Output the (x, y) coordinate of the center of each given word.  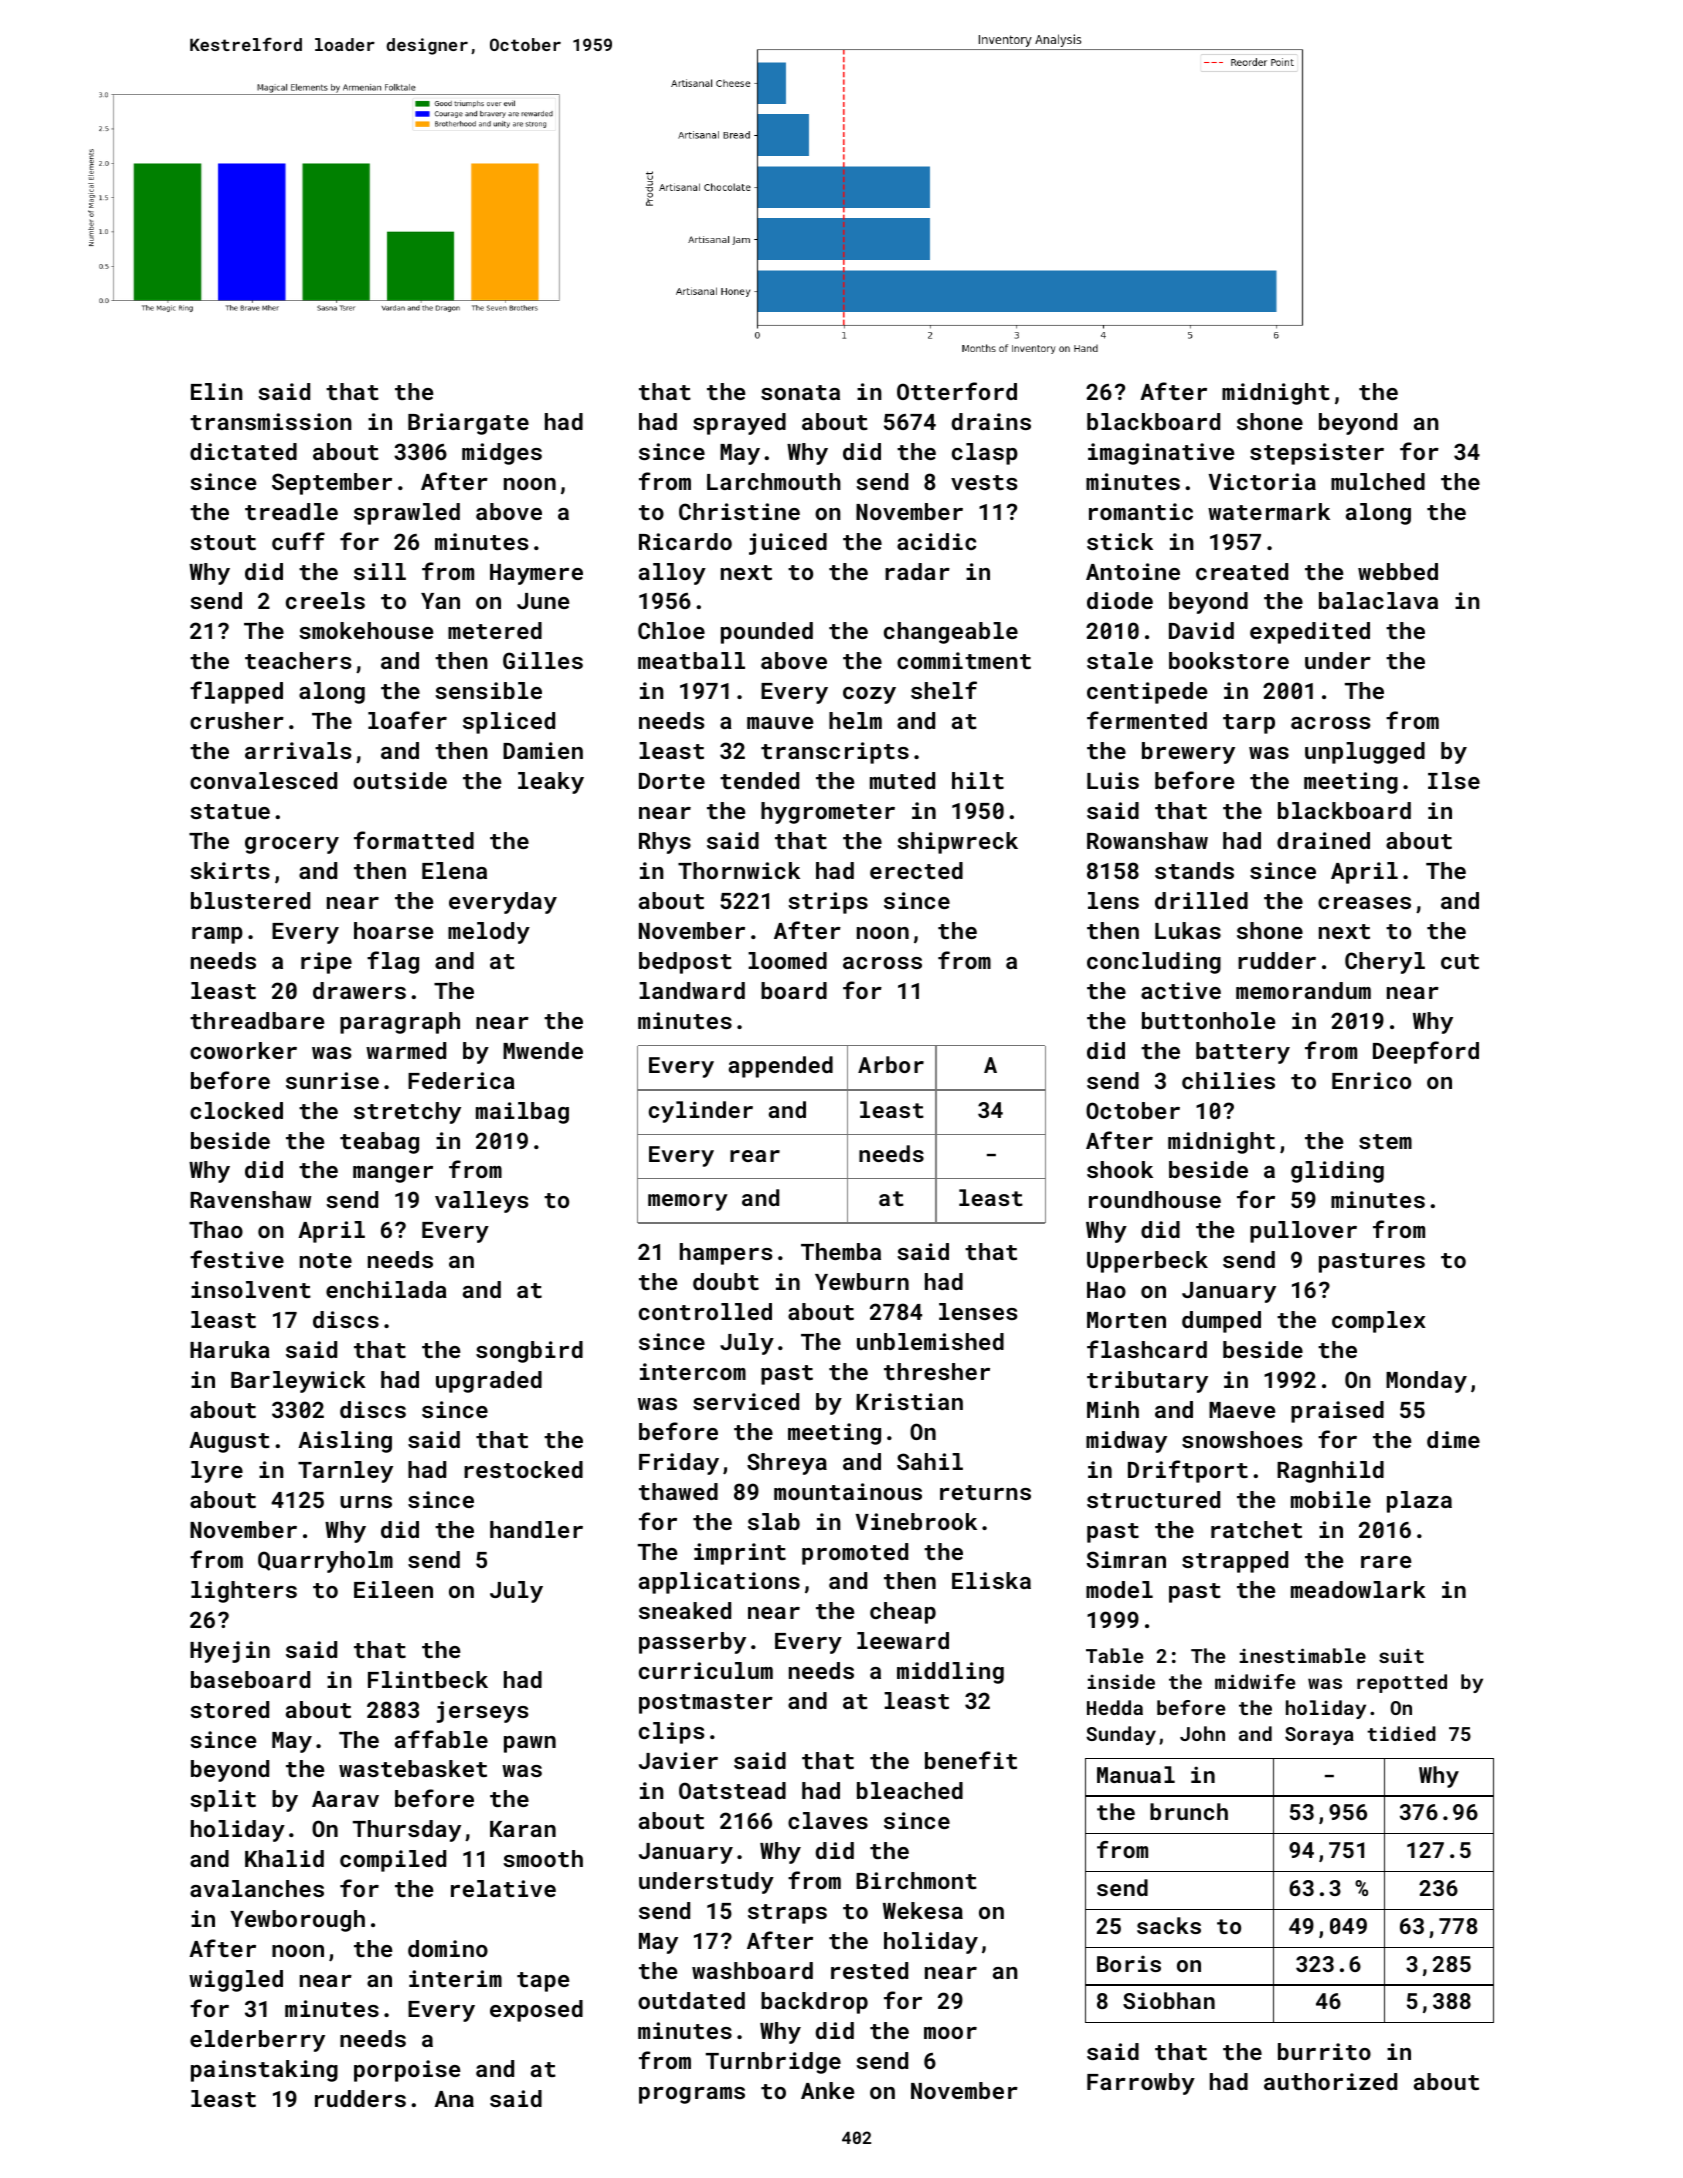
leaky (551, 783)
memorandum (1303, 990)
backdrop (814, 2003)
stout (223, 542)
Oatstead (732, 1790)
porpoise (407, 2071)
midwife (1255, 1681)
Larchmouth (774, 481)
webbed (1398, 571)
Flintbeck (428, 1679)
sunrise (332, 1080)
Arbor (891, 1064)
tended (759, 780)
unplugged (1365, 753)
